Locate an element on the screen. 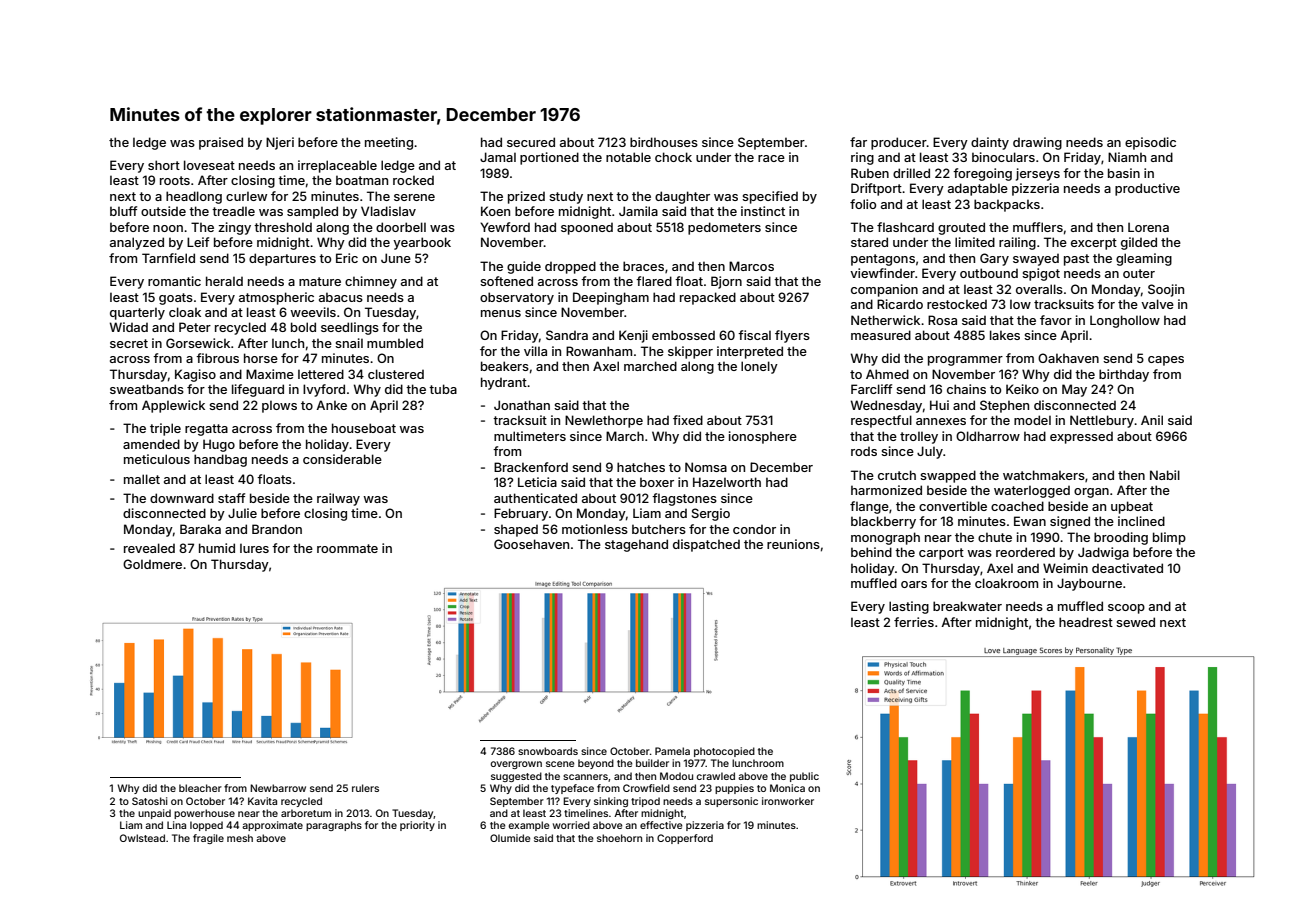 This screenshot has height=924, width=1308. producer is located at coordinates (899, 143).
